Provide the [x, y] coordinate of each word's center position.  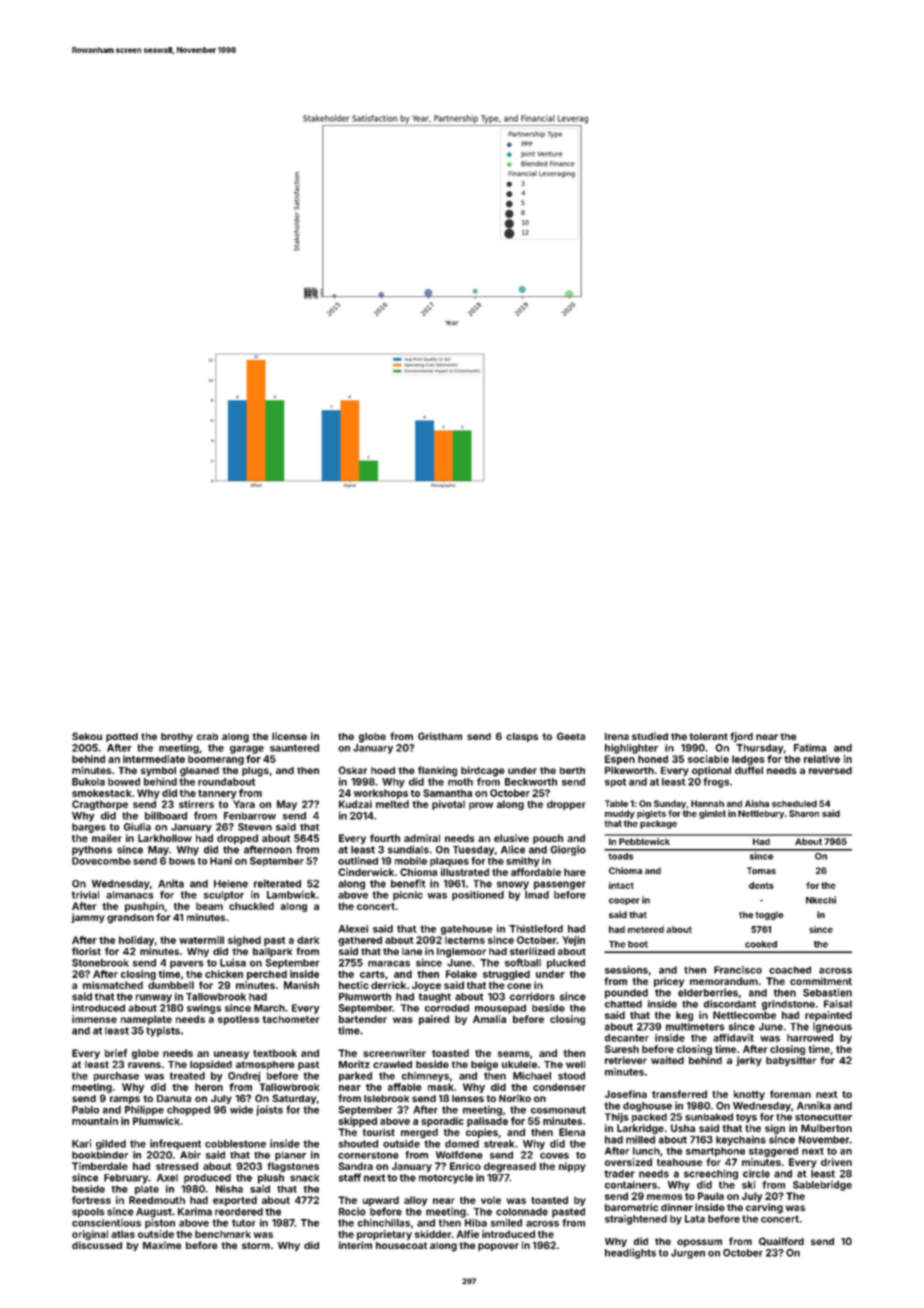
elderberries [708, 992]
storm [256, 1245]
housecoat [401, 1245]
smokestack [101, 793]
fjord [741, 737]
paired [434, 1020]
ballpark [272, 952]
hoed [383, 770]
